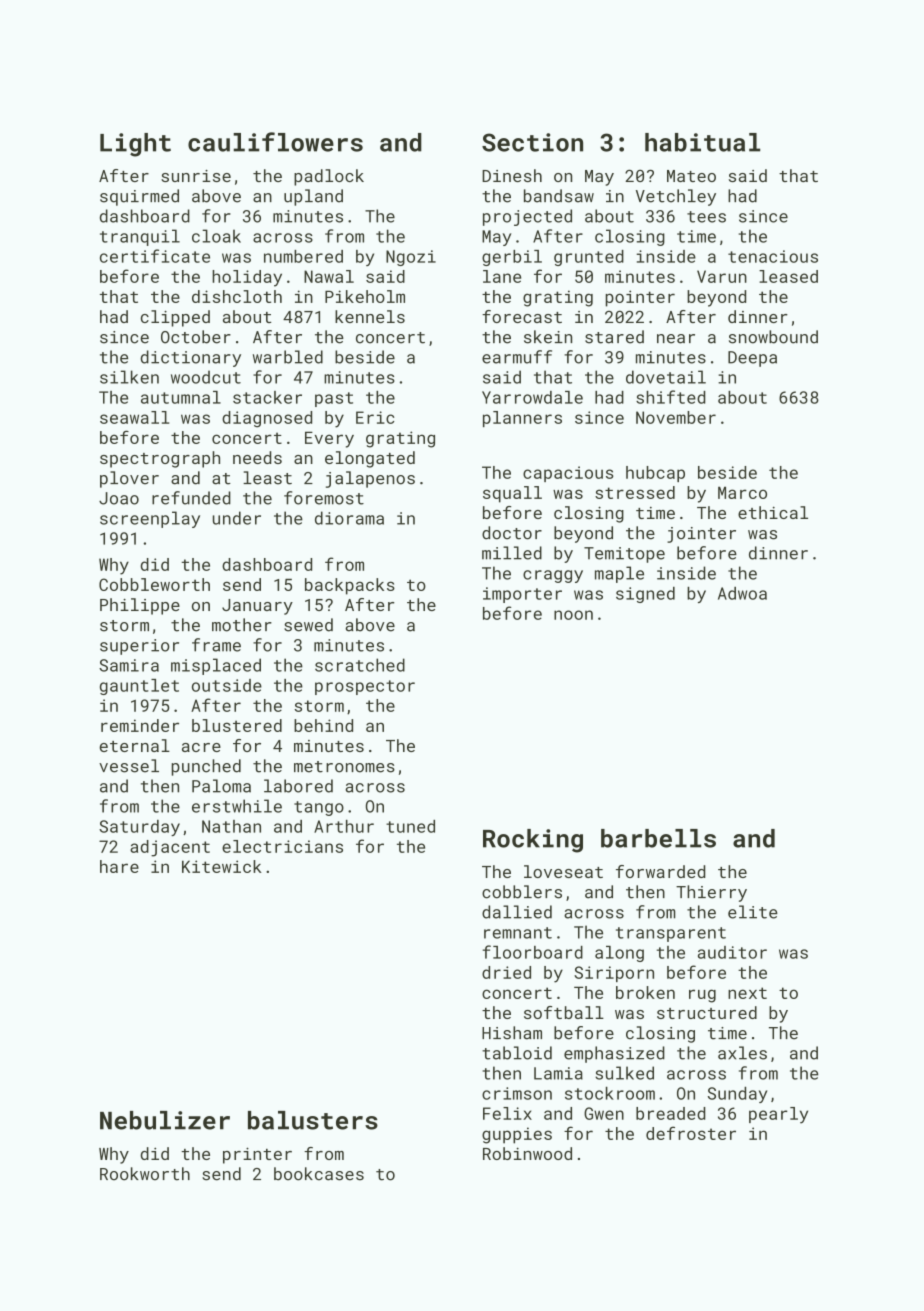 The image size is (924, 1311). I want to click on reminder, so click(140, 725).
